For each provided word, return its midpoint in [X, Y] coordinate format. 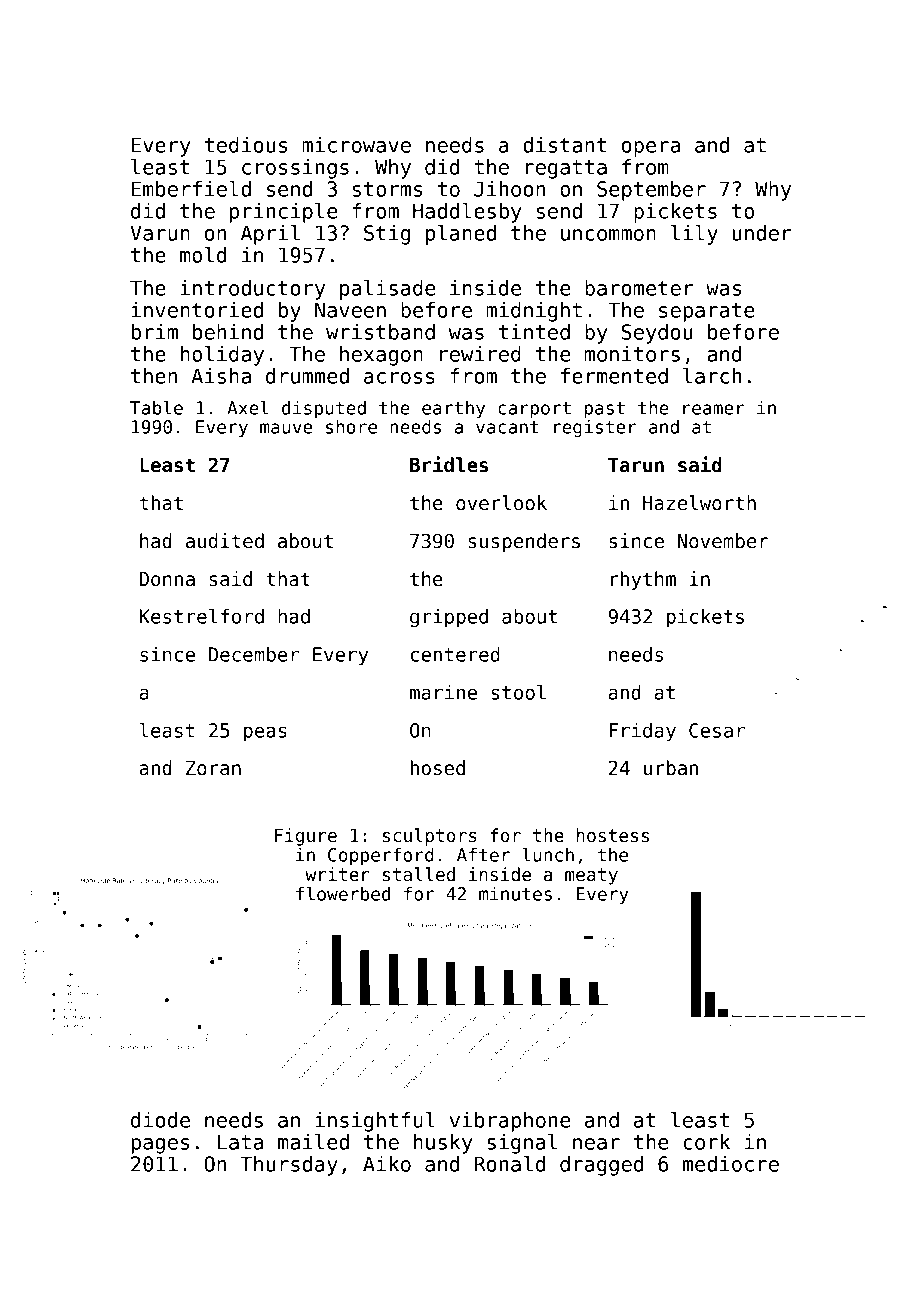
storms [387, 189]
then [154, 376]
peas [265, 734]
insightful [375, 1122]
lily [694, 235]
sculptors [430, 837]
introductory [253, 290]
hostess [613, 835]
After [483, 854]
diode [160, 1120]
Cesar [717, 730]
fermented [614, 376]
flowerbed [343, 893]
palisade [387, 290]
